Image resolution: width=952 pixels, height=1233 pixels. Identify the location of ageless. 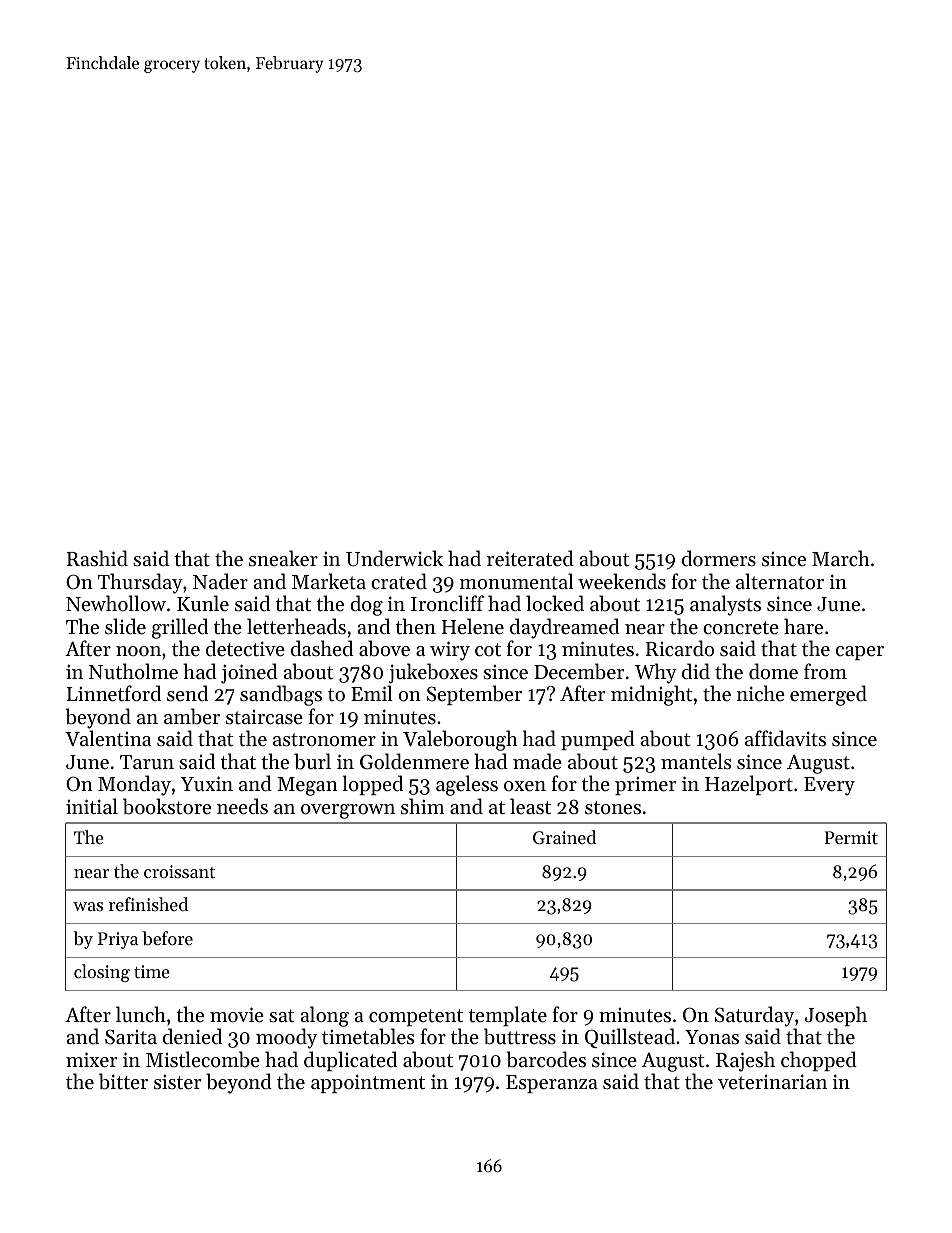
(467, 785).
